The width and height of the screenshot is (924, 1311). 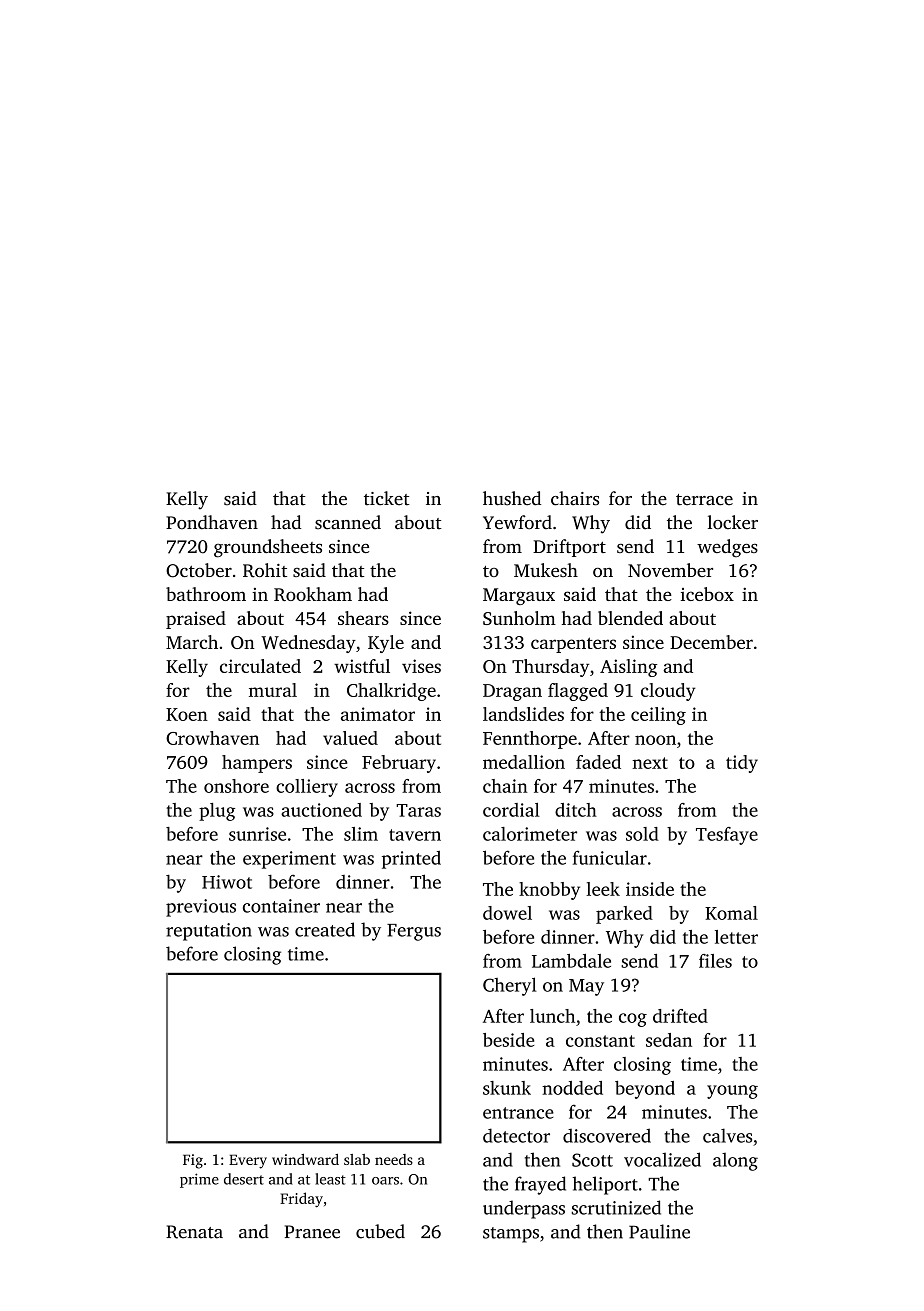 I want to click on Renata, so click(x=194, y=1232).
